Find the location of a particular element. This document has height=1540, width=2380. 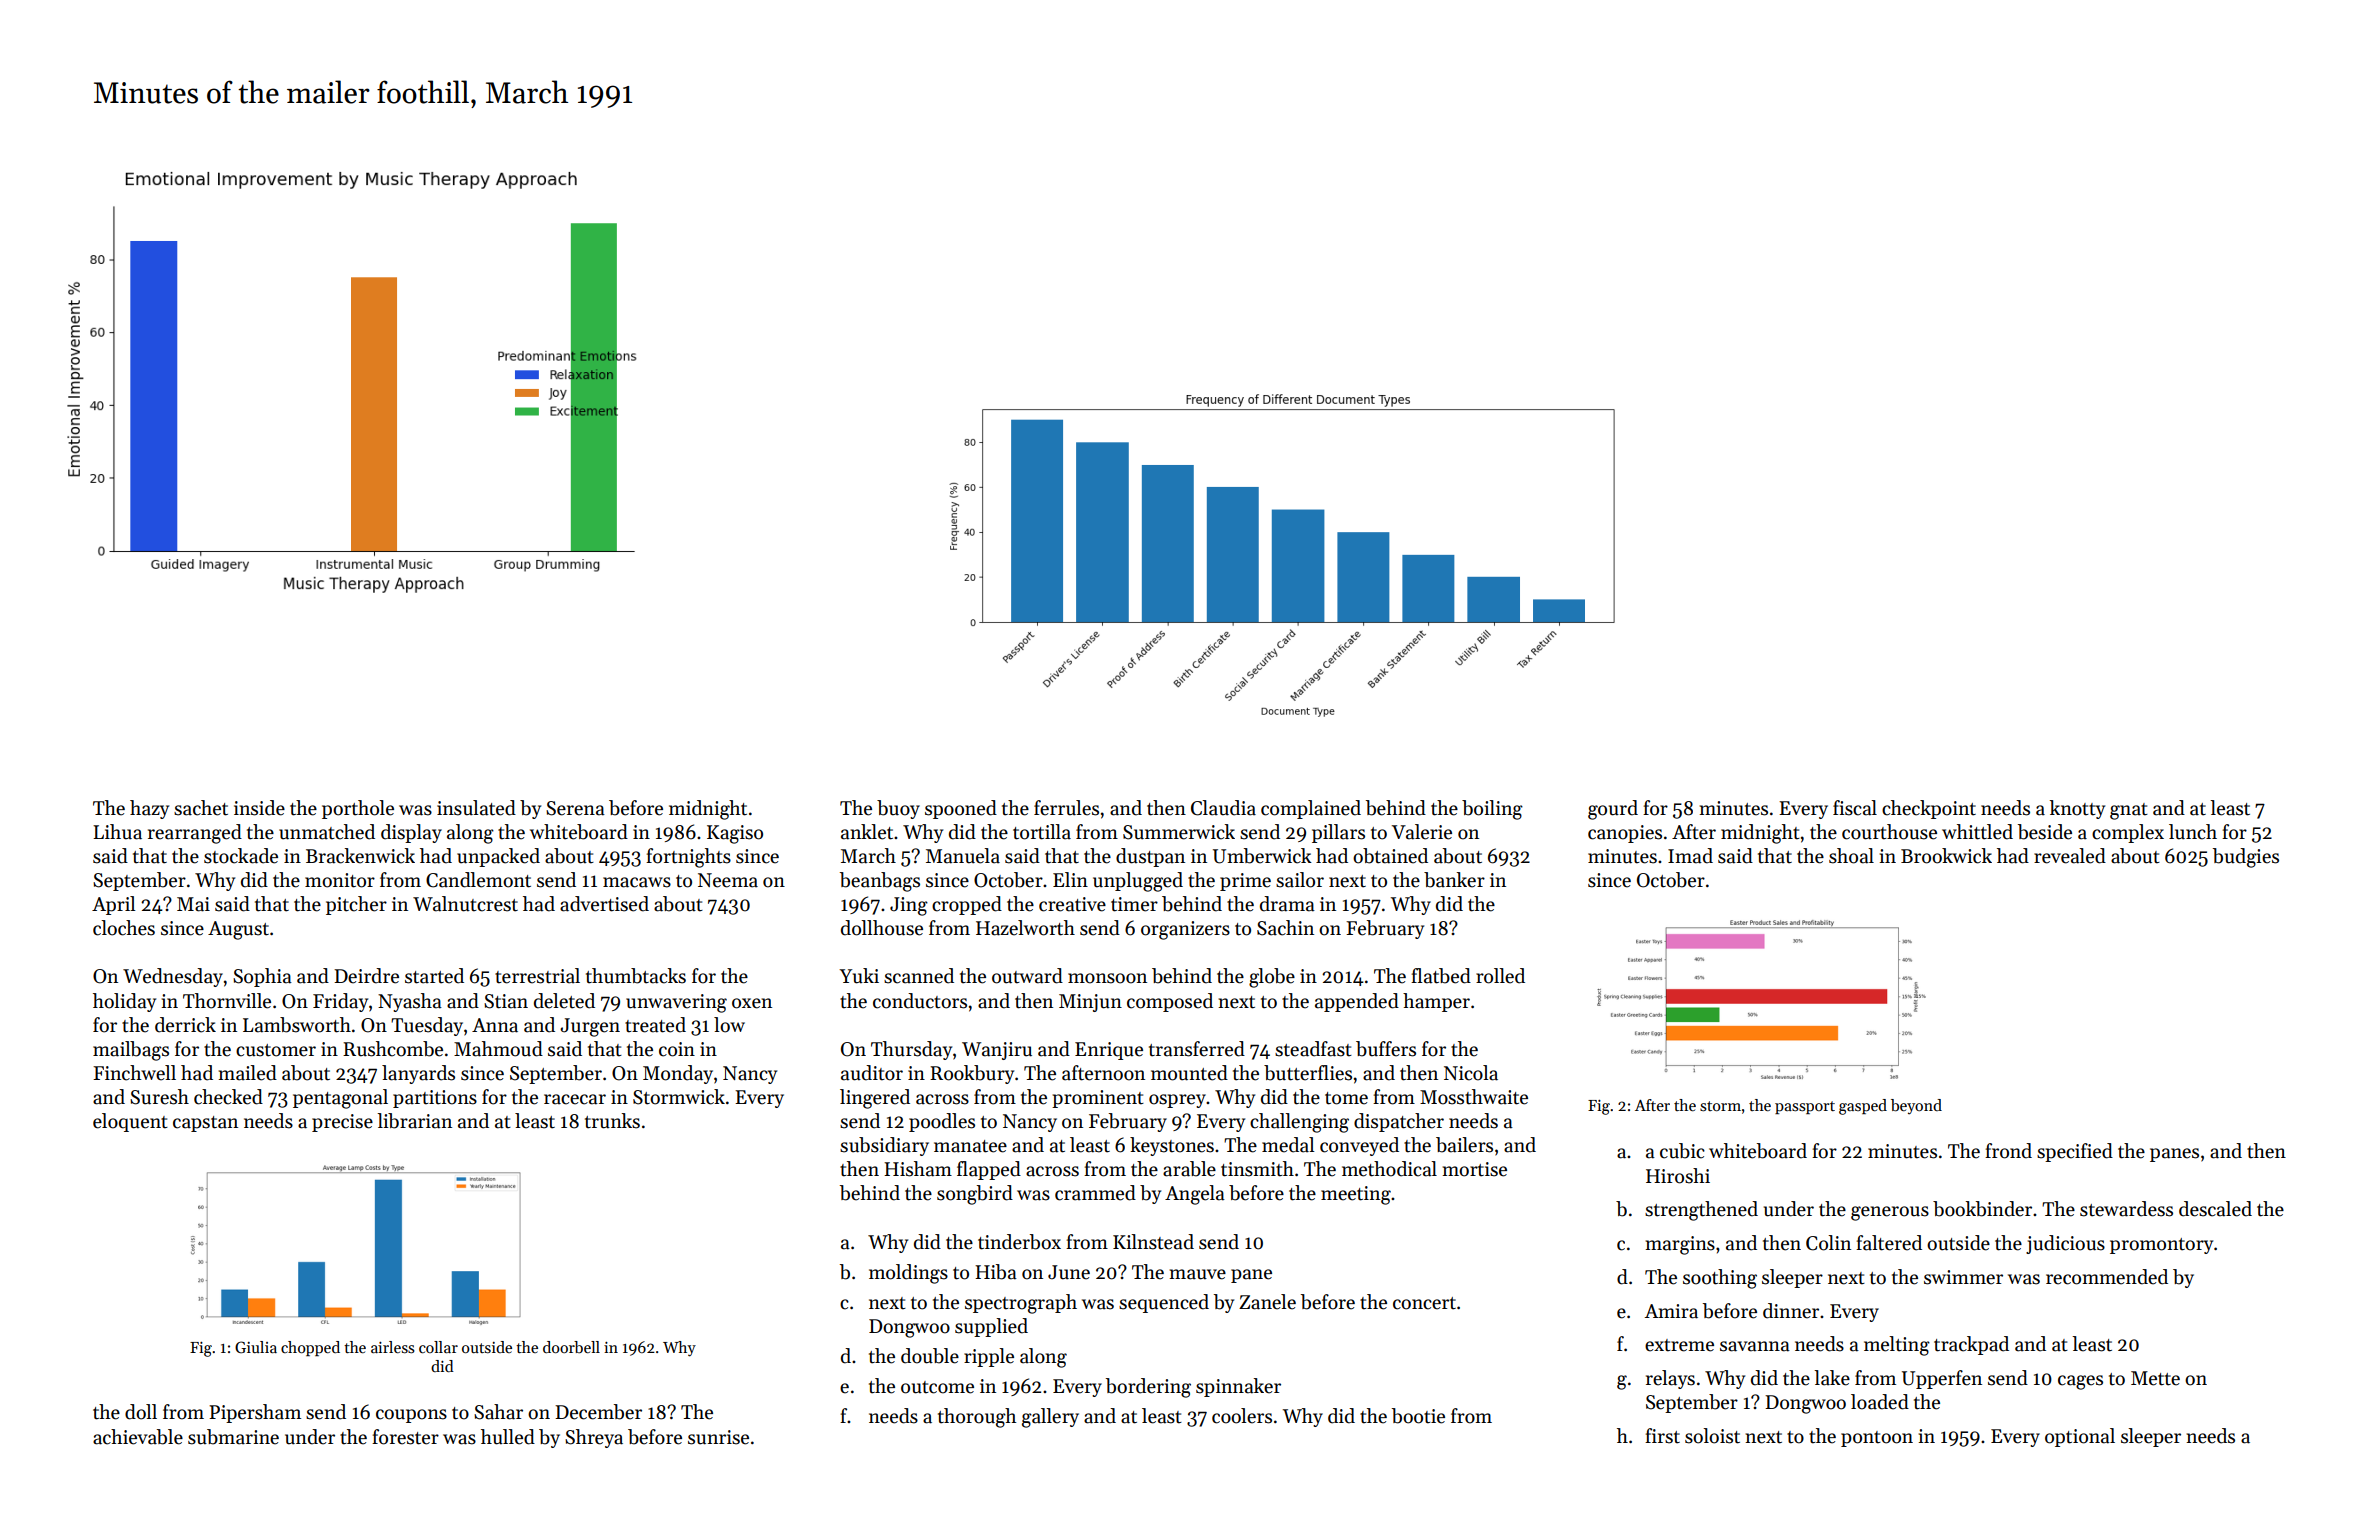

budgies is located at coordinates (2246, 858).
